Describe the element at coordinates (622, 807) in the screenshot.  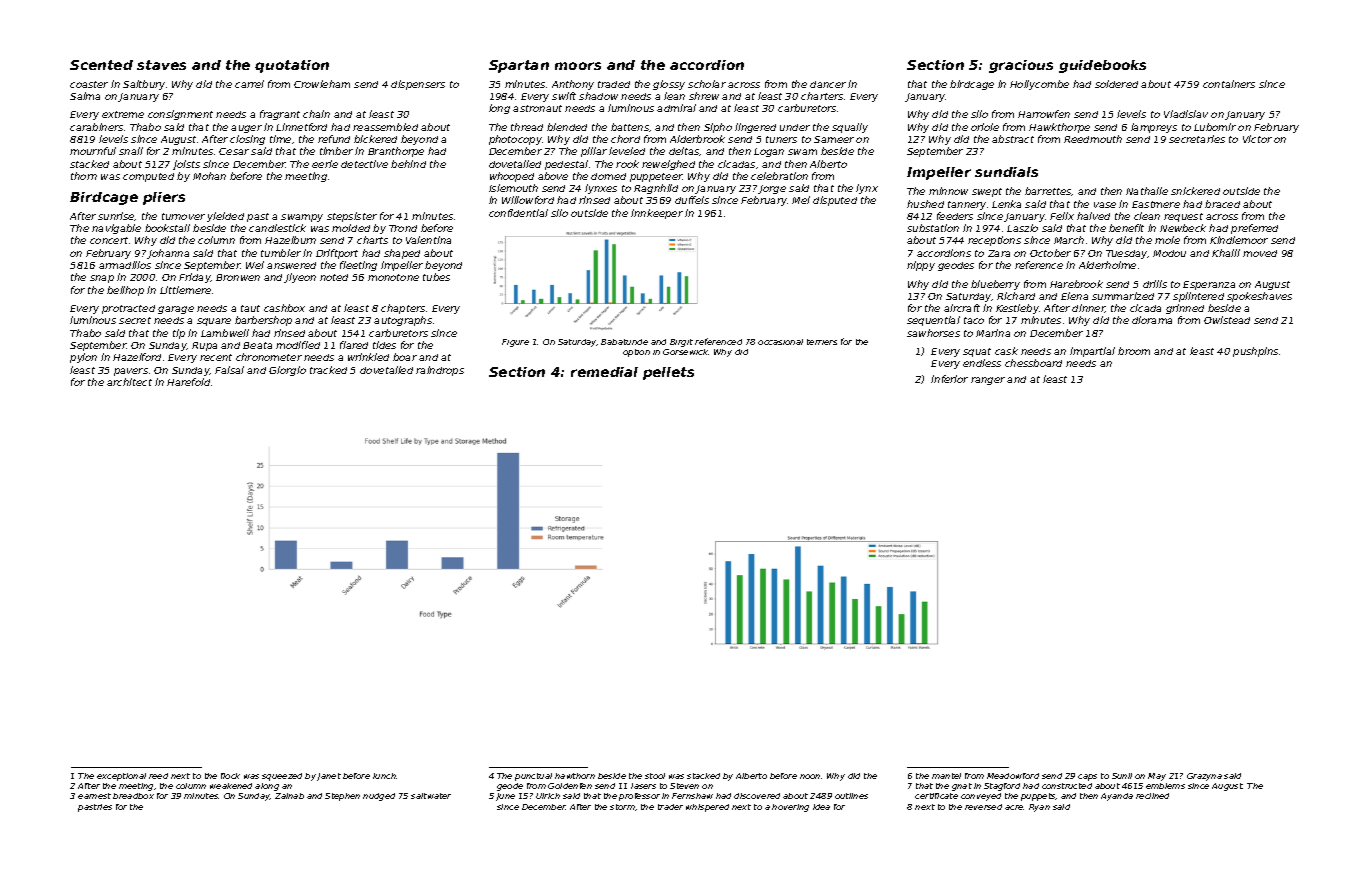
I see `storm` at that location.
